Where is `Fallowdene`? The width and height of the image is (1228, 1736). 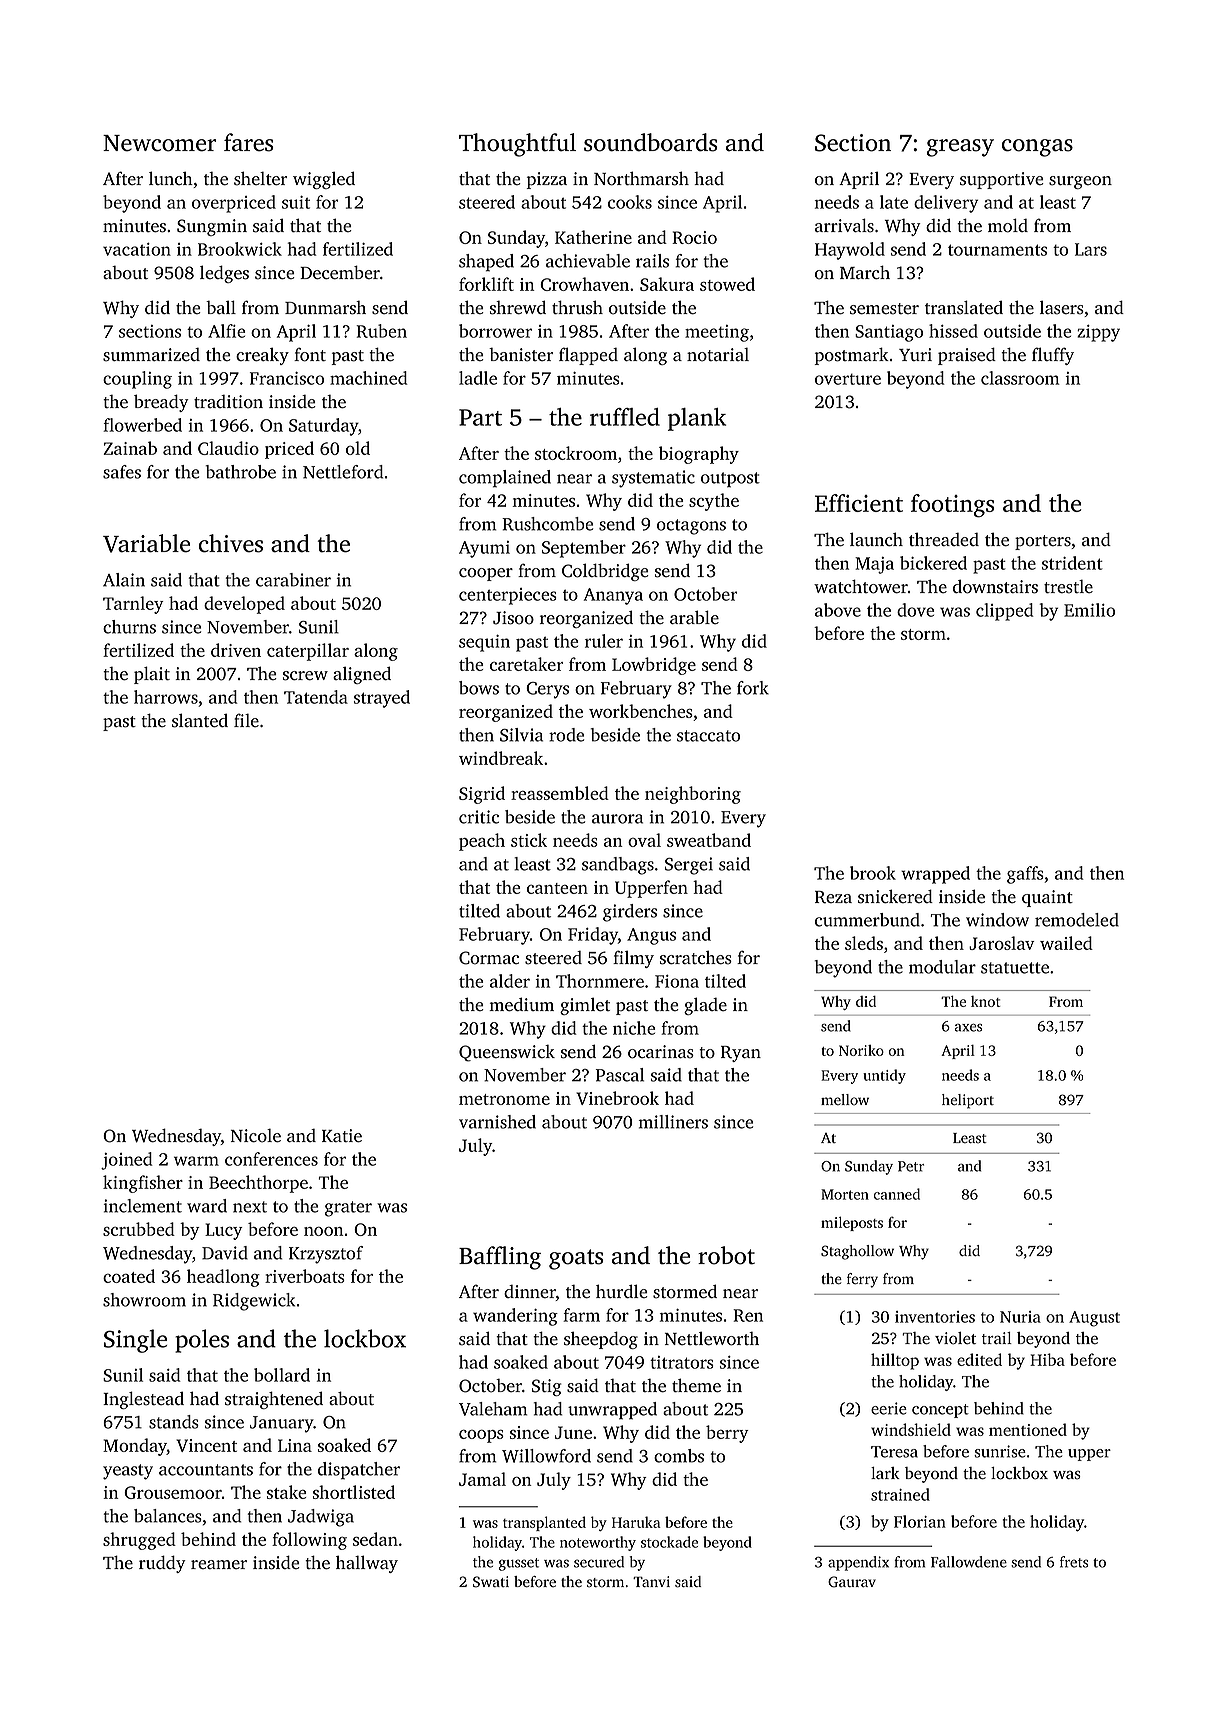 Fallowdene is located at coordinates (969, 1562).
